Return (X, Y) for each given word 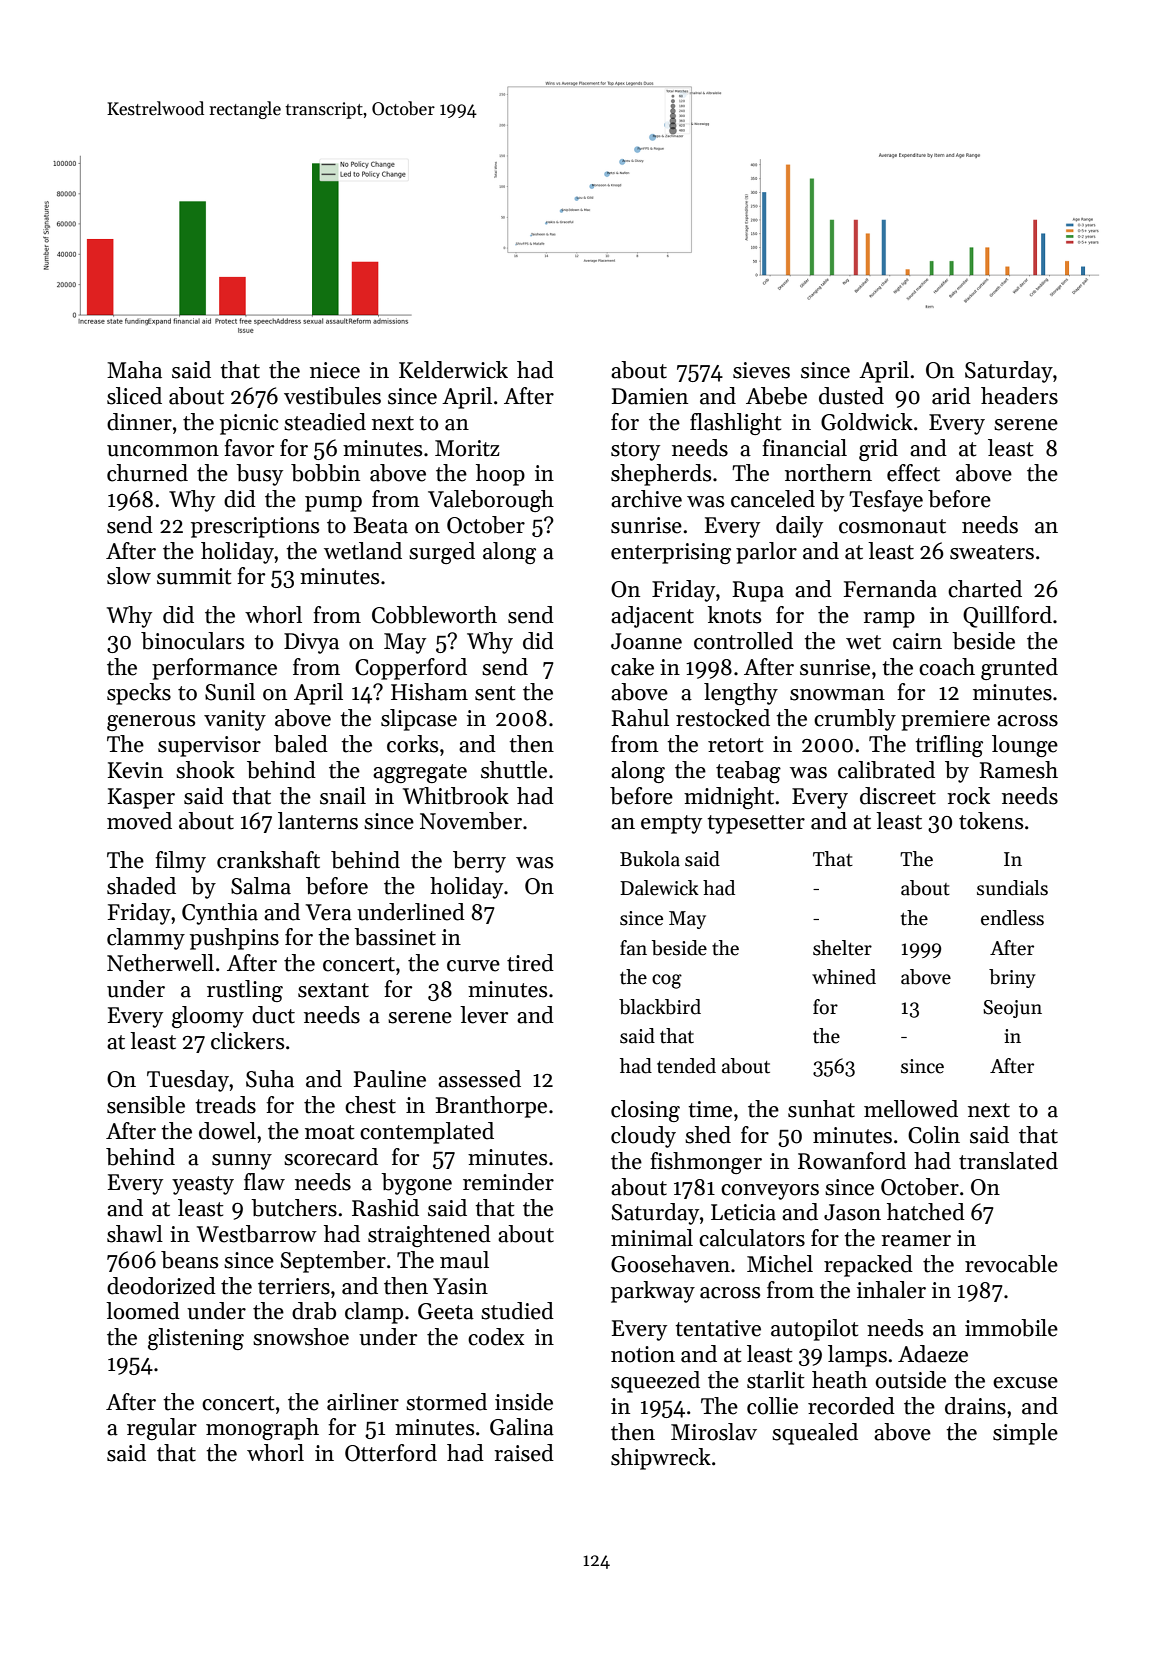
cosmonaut (892, 526)
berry (479, 862)
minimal (652, 1238)
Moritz (467, 448)
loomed (143, 1311)
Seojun (1012, 1009)
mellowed (911, 1109)
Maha (134, 370)
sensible (146, 1105)
